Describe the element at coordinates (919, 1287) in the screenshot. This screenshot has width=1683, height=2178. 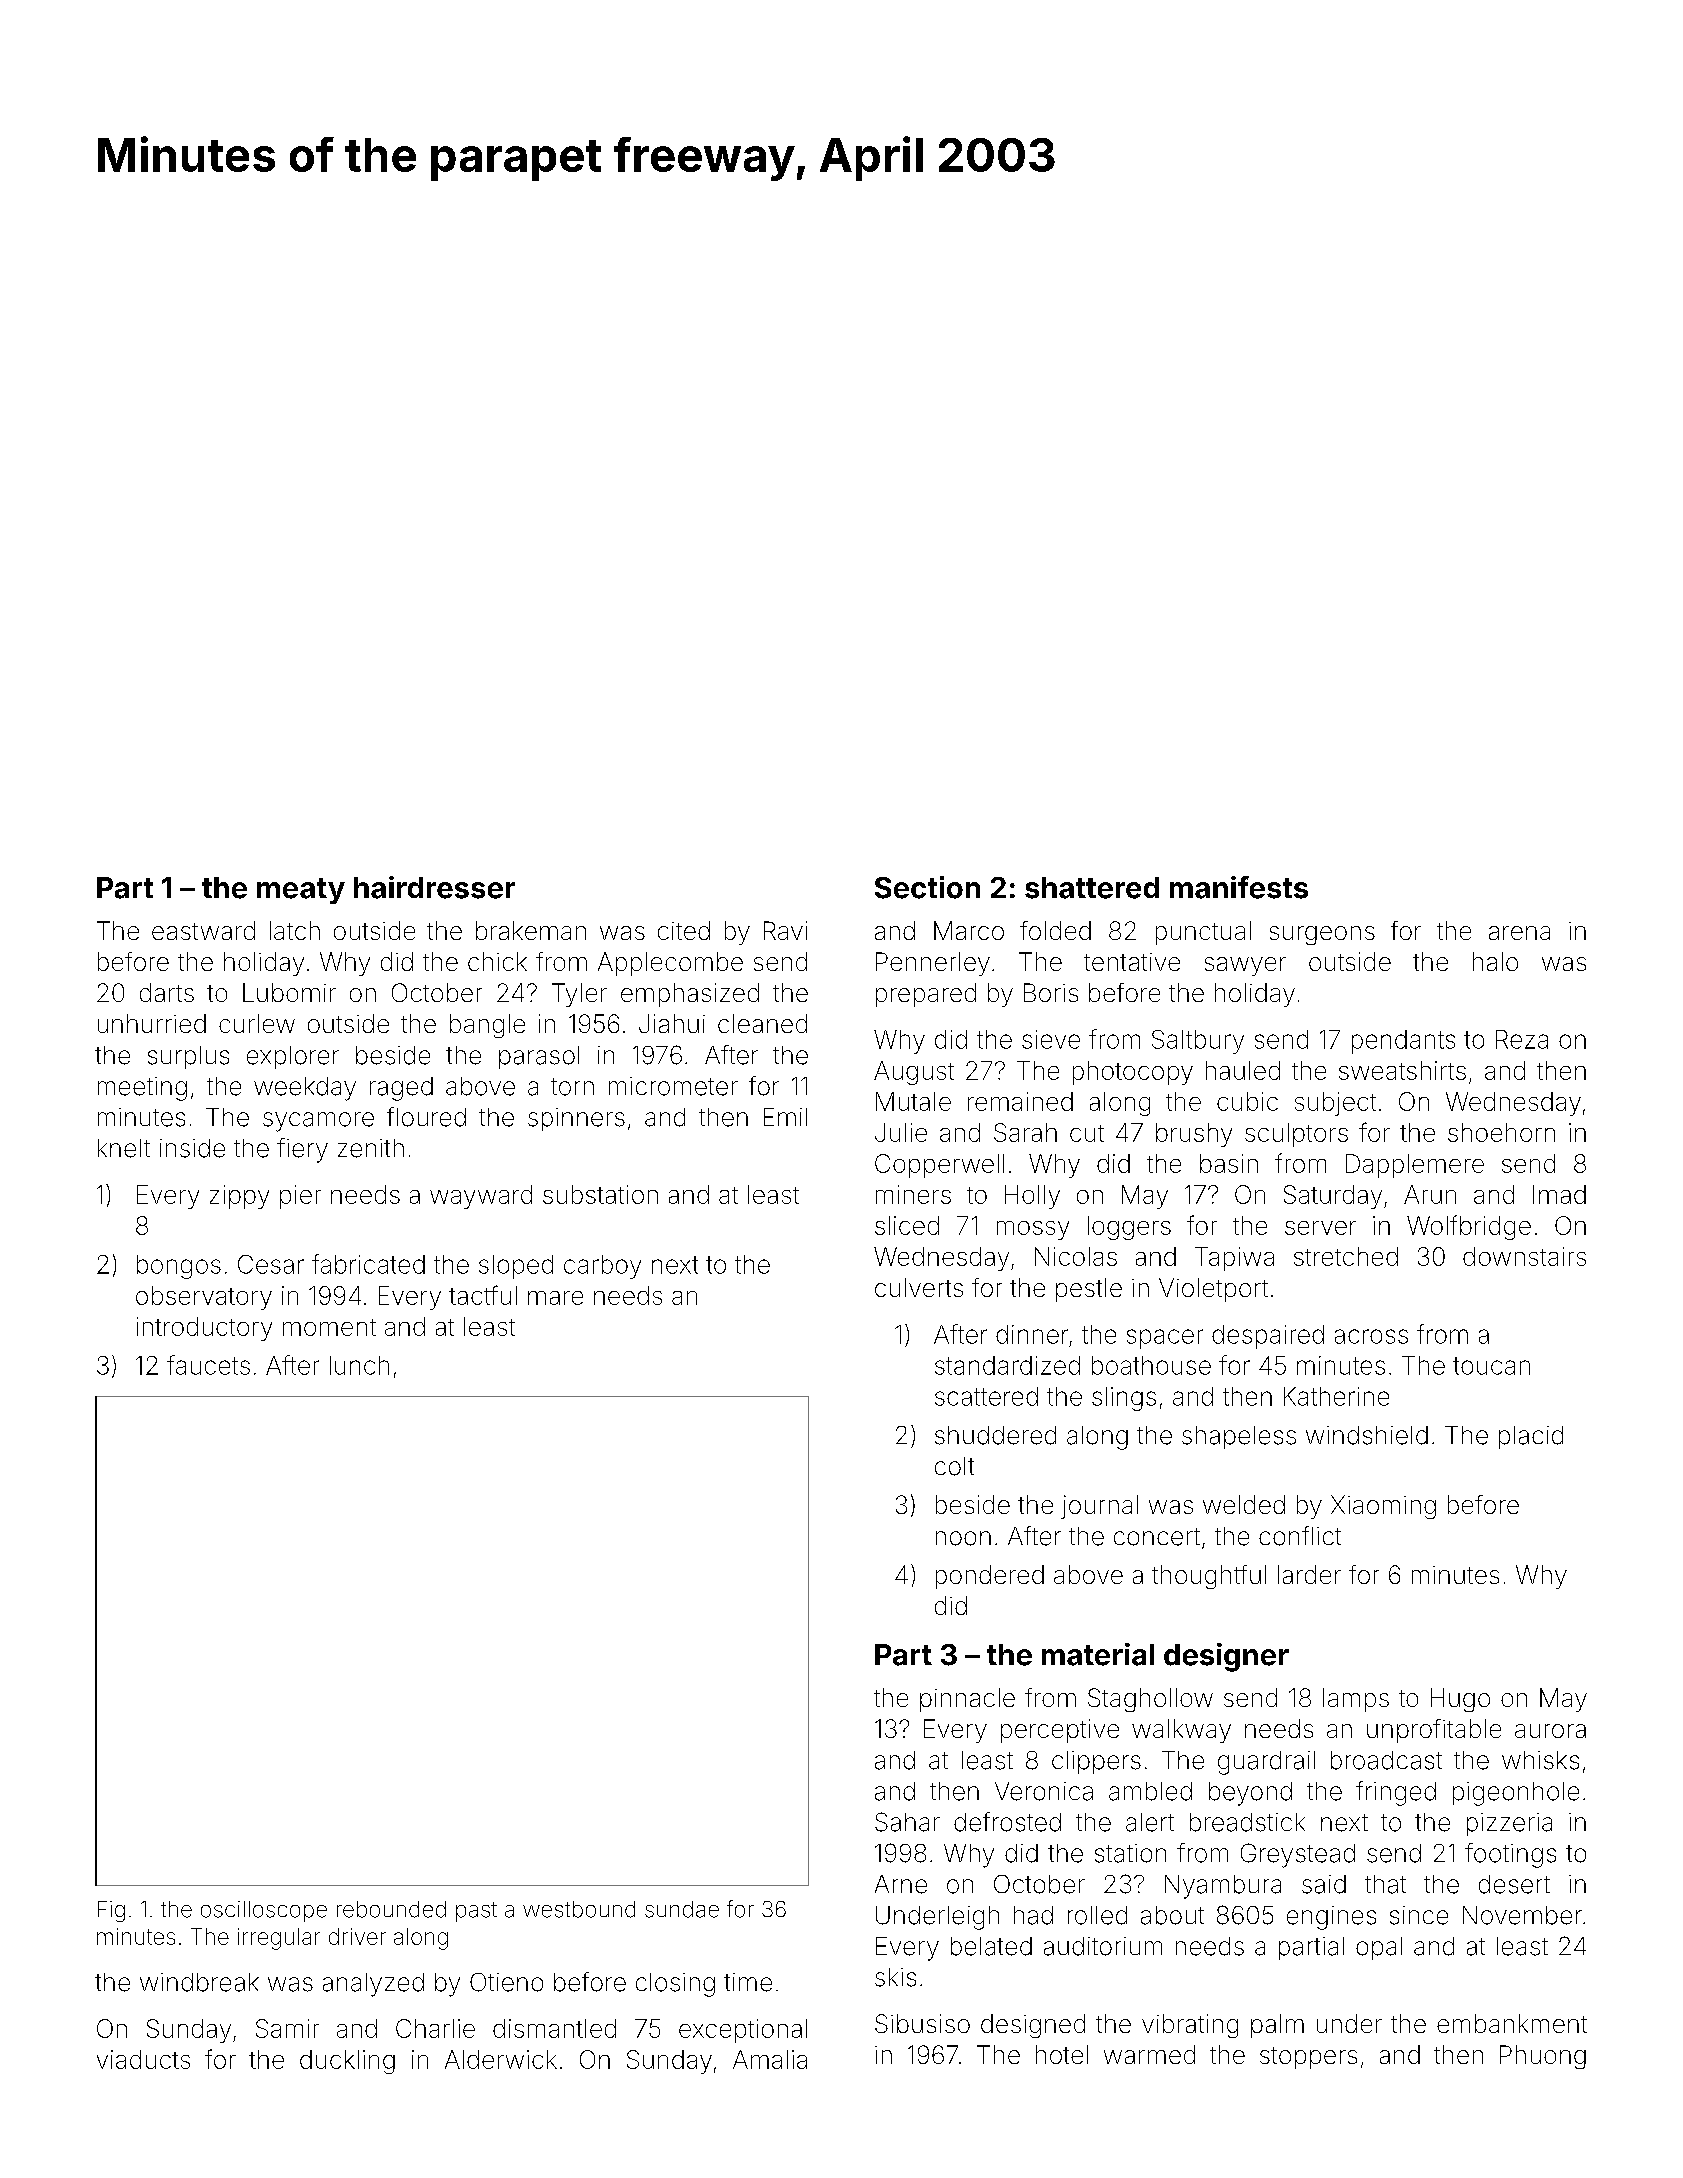
I see `culverts` at that location.
